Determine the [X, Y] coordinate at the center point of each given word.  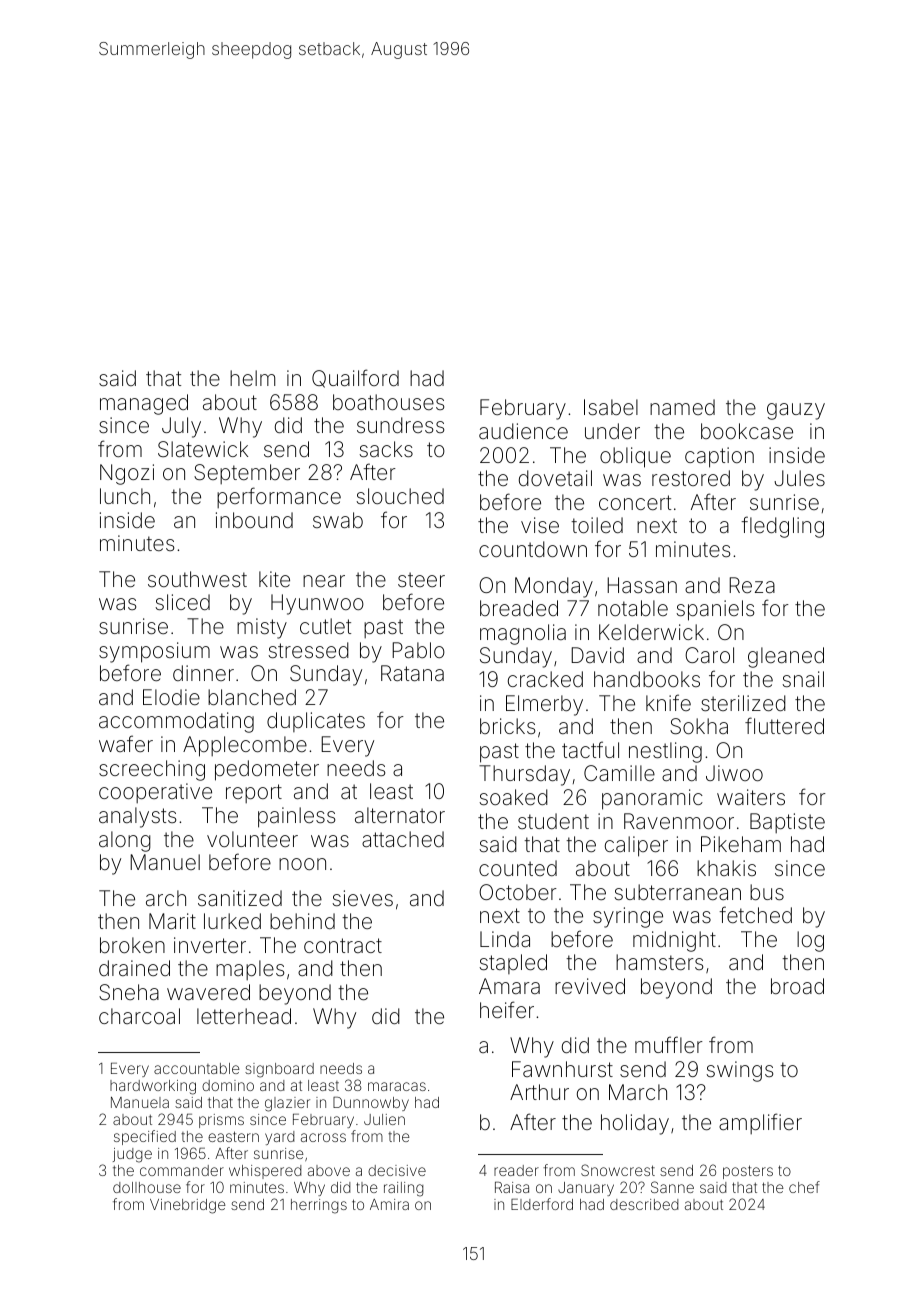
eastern [233, 1136]
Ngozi [127, 474]
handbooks [647, 679]
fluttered [784, 725]
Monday [554, 587]
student [553, 821]
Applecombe [245, 746]
